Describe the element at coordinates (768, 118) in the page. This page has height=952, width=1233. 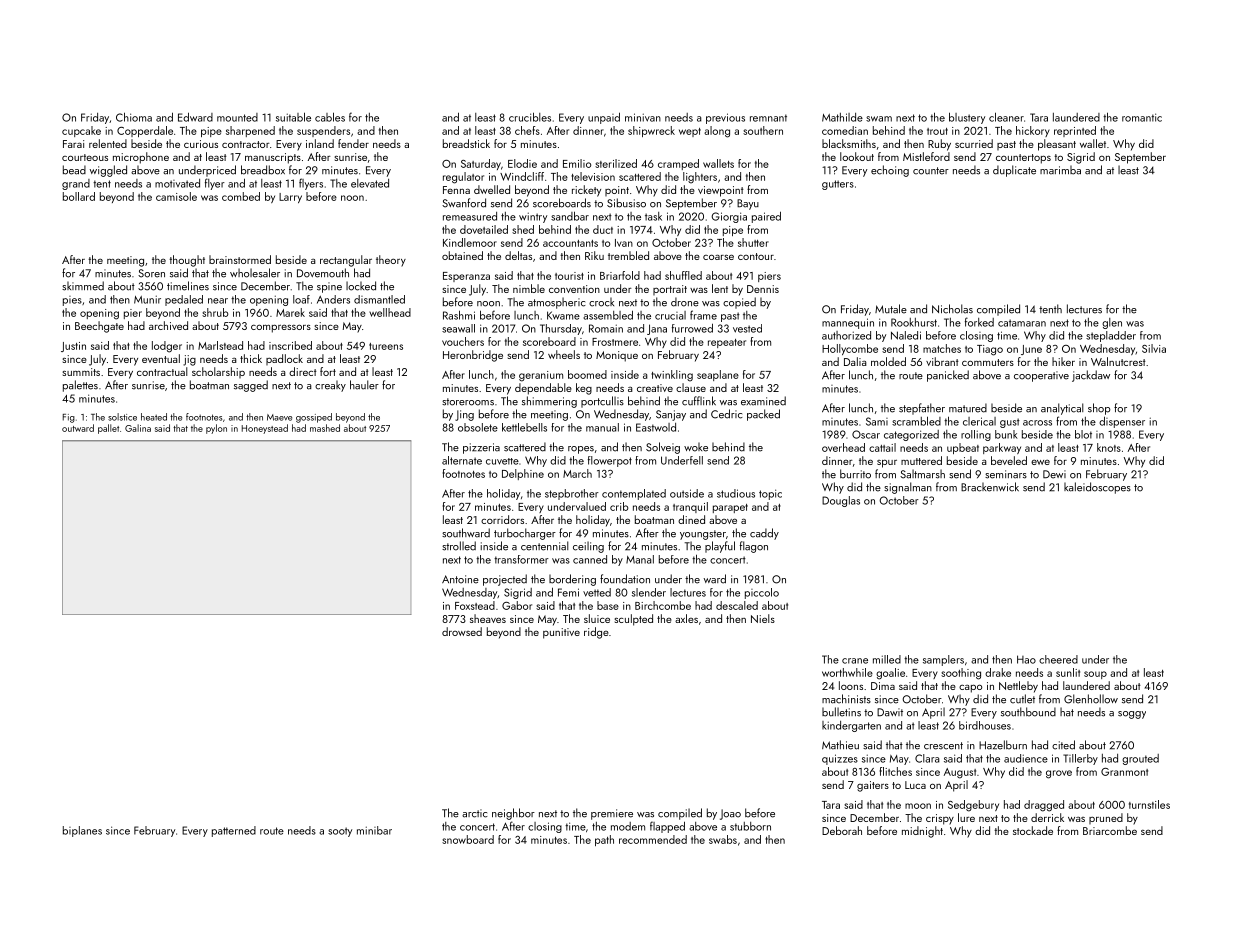
I see `remnant` at that location.
